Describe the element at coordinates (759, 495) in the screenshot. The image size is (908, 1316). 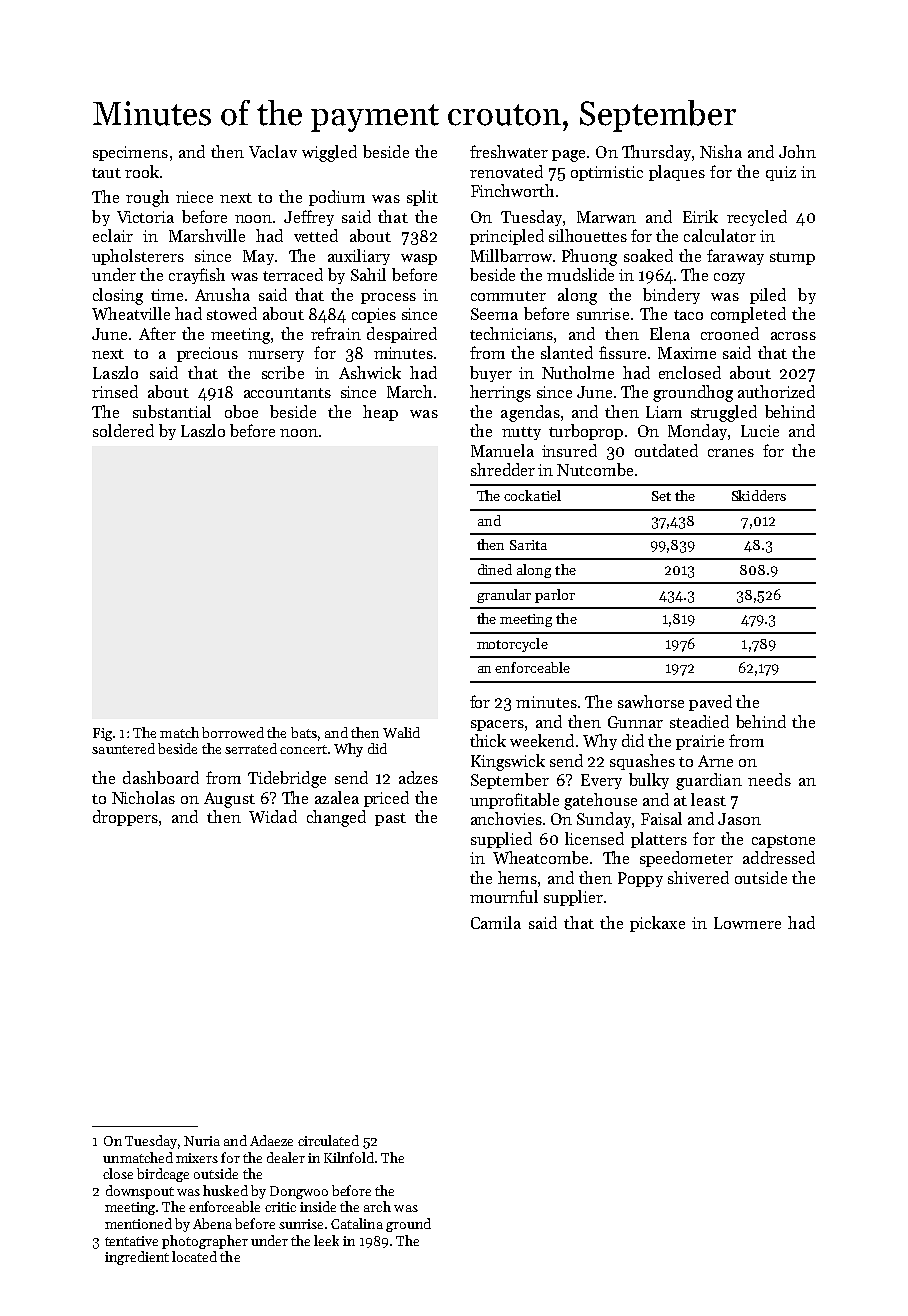
I see `Skidders` at that location.
